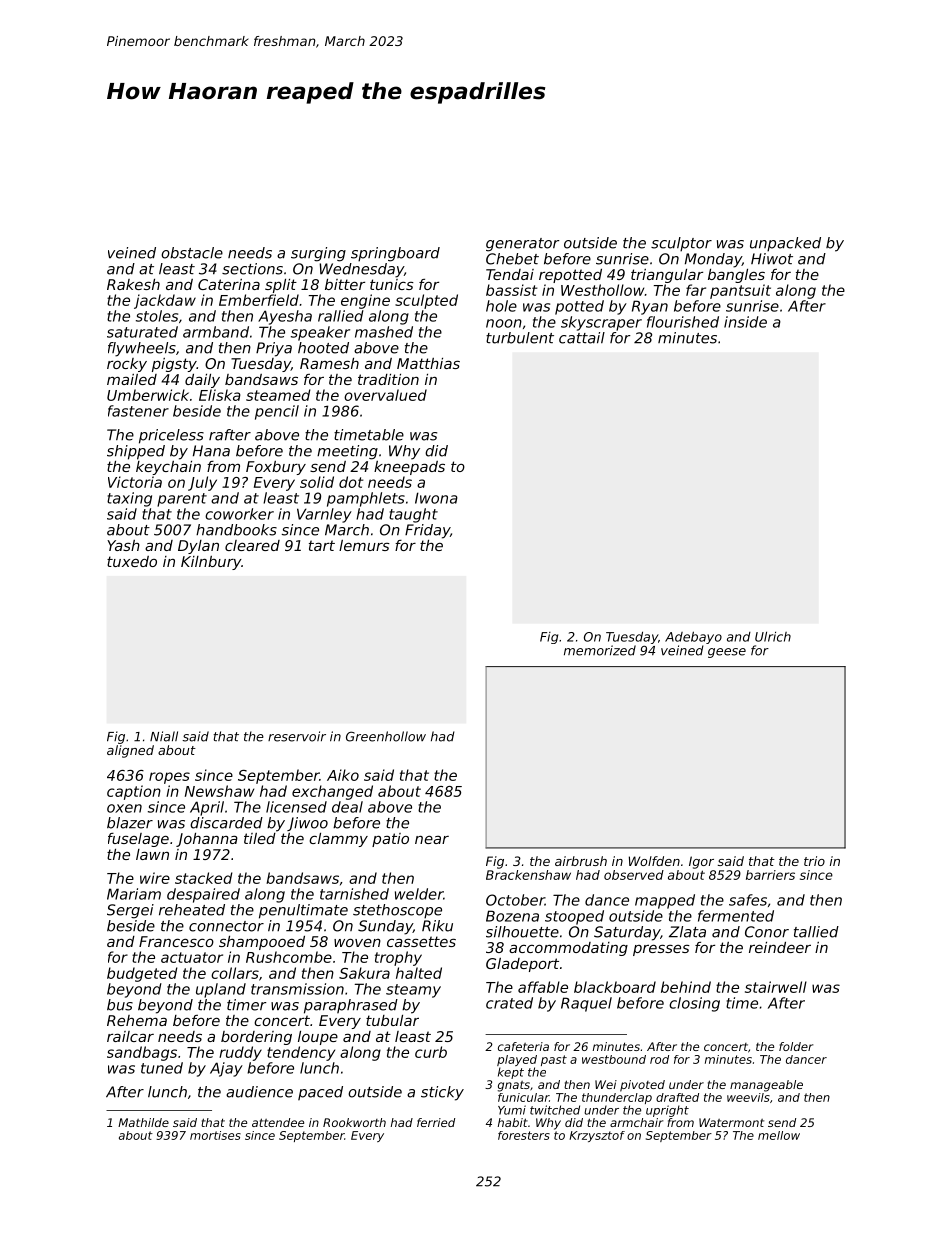 Image resolution: width=952 pixels, height=1233 pixels. I want to click on airbrush, so click(581, 861).
